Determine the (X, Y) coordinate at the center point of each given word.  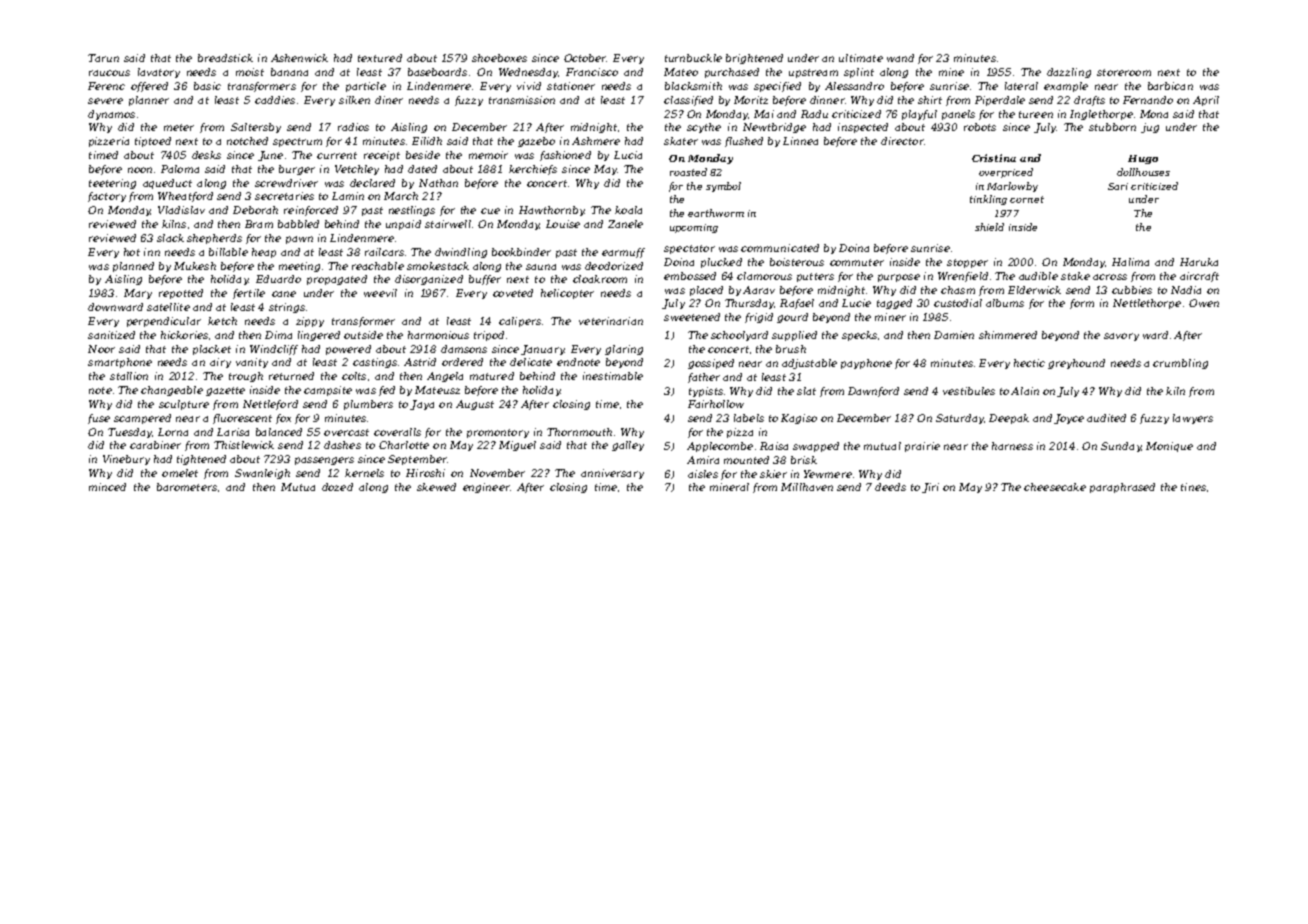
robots (980, 127)
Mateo (681, 72)
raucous (109, 73)
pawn (299, 240)
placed (706, 291)
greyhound (1076, 364)
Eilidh (427, 141)
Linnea (800, 141)
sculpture (184, 405)
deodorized (614, 266)
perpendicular (164, 322)
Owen (1204, 303)
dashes (342, 445)
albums (1005, 303)
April (1206, 101)
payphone (866, 364)
